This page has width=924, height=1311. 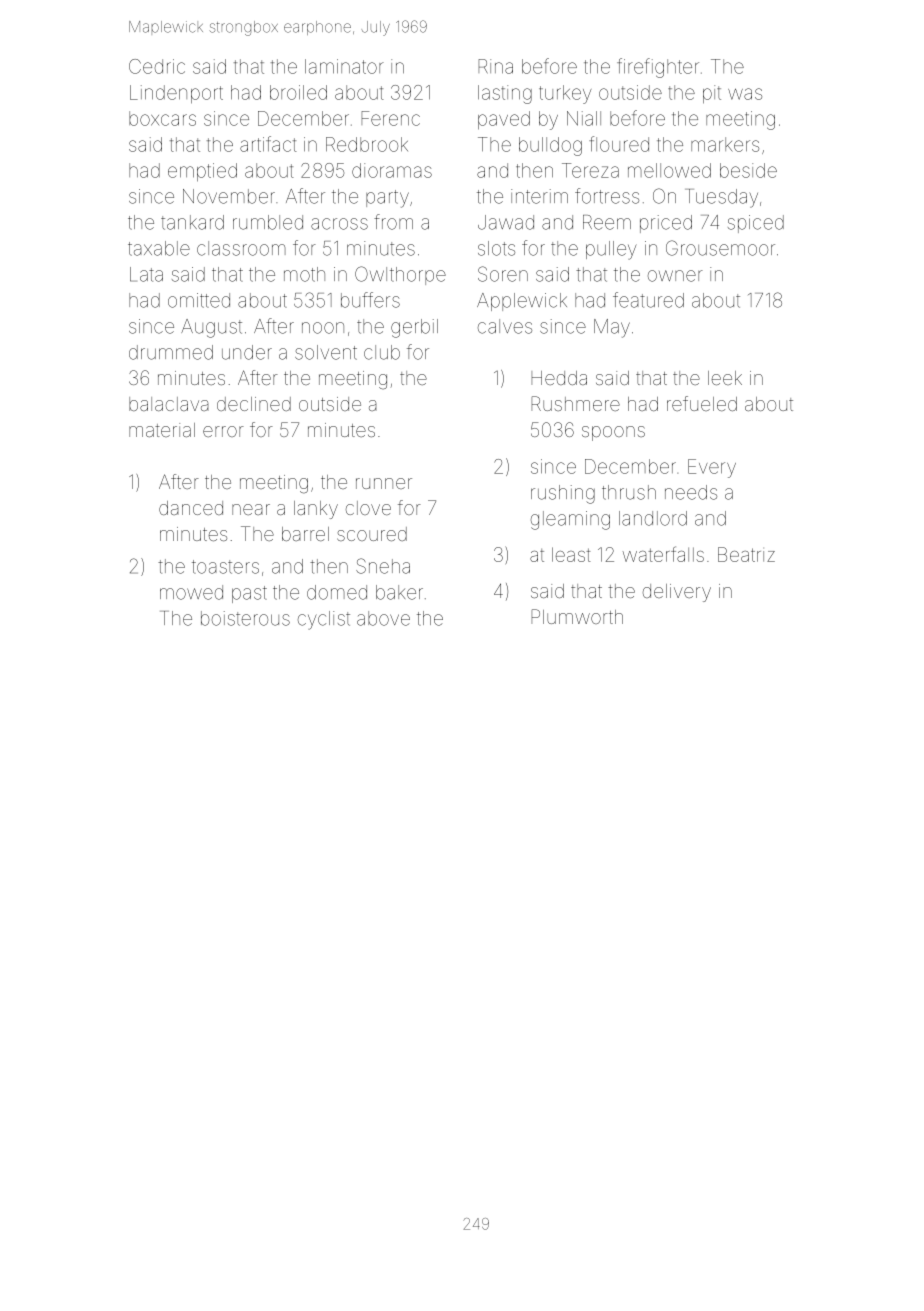 What do you see at coordinates (563, 494) in the page?
I see `rushing` at bounding box center [563, 494].
